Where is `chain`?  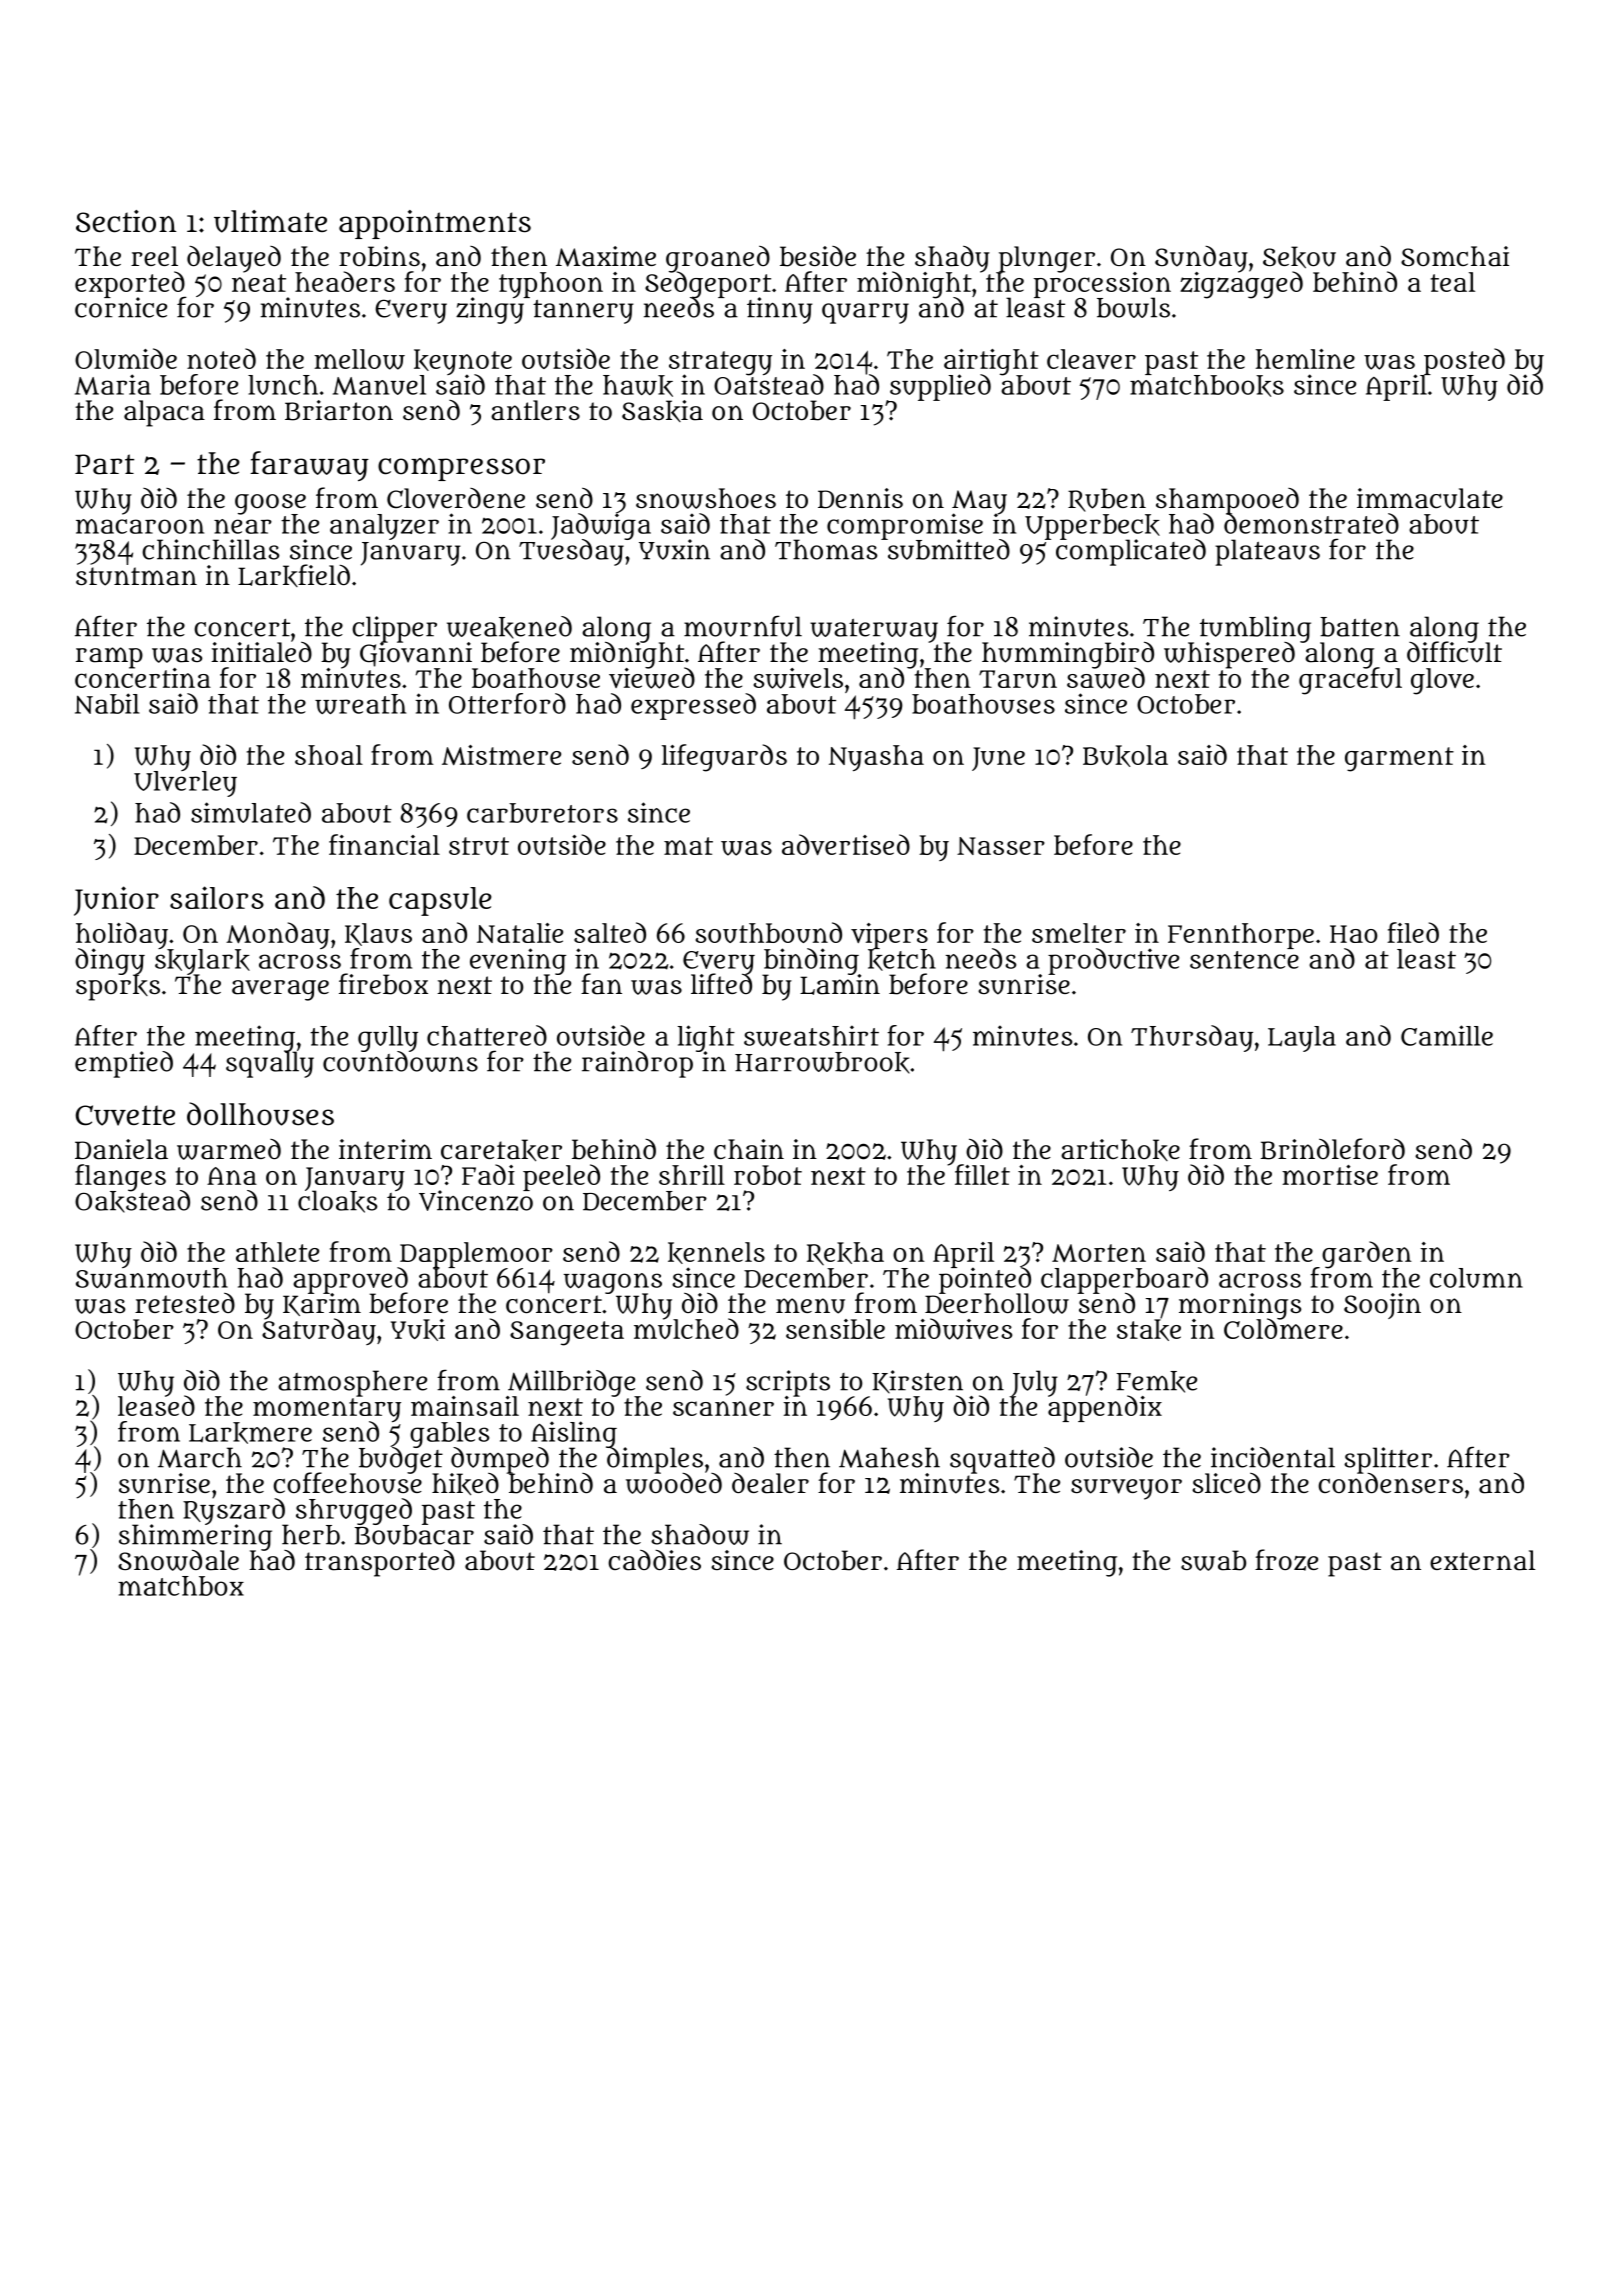
chain is located at coordinates (749, 1149).
